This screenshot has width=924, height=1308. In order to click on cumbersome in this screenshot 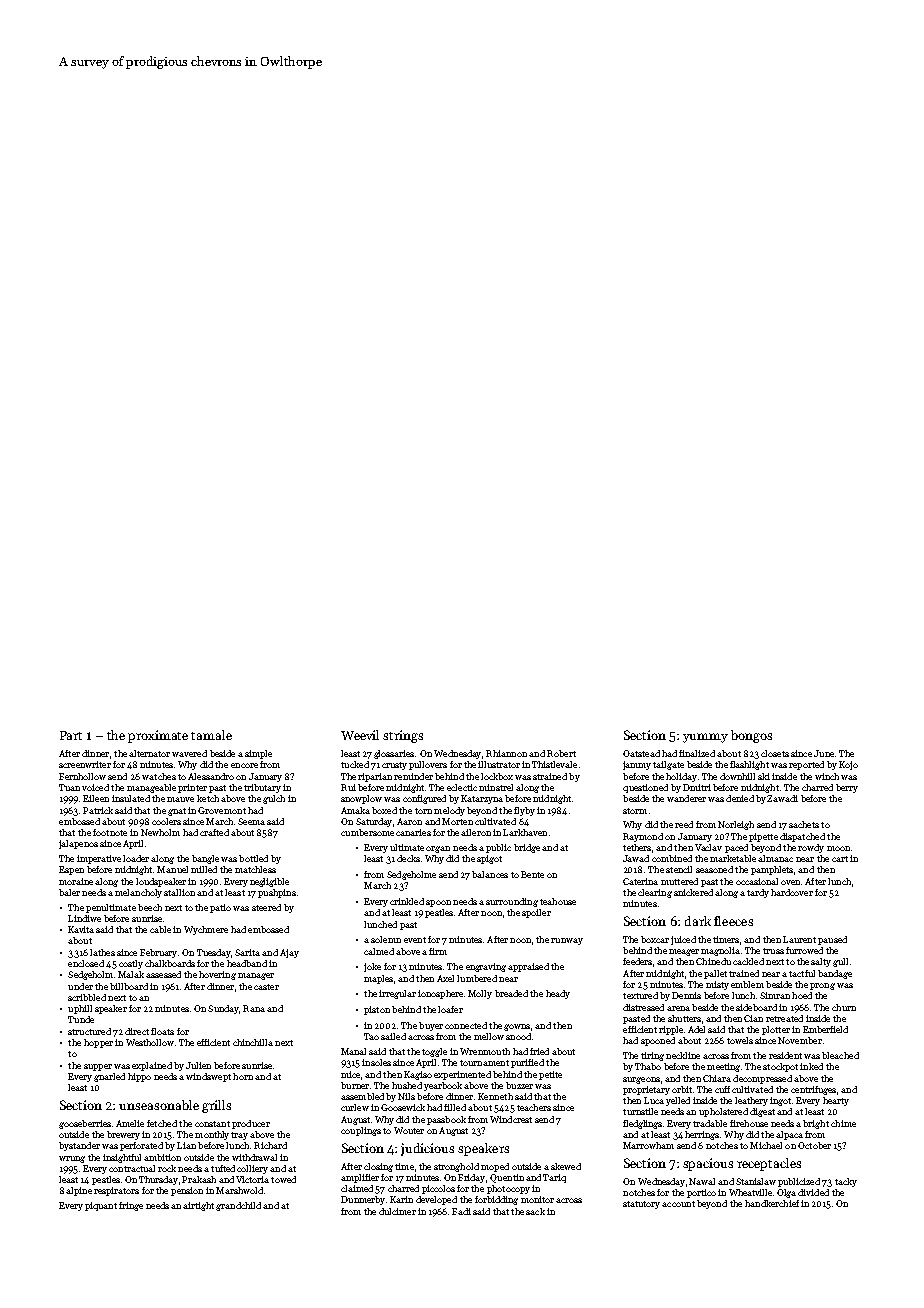, I will do `click(367, 832)`.
